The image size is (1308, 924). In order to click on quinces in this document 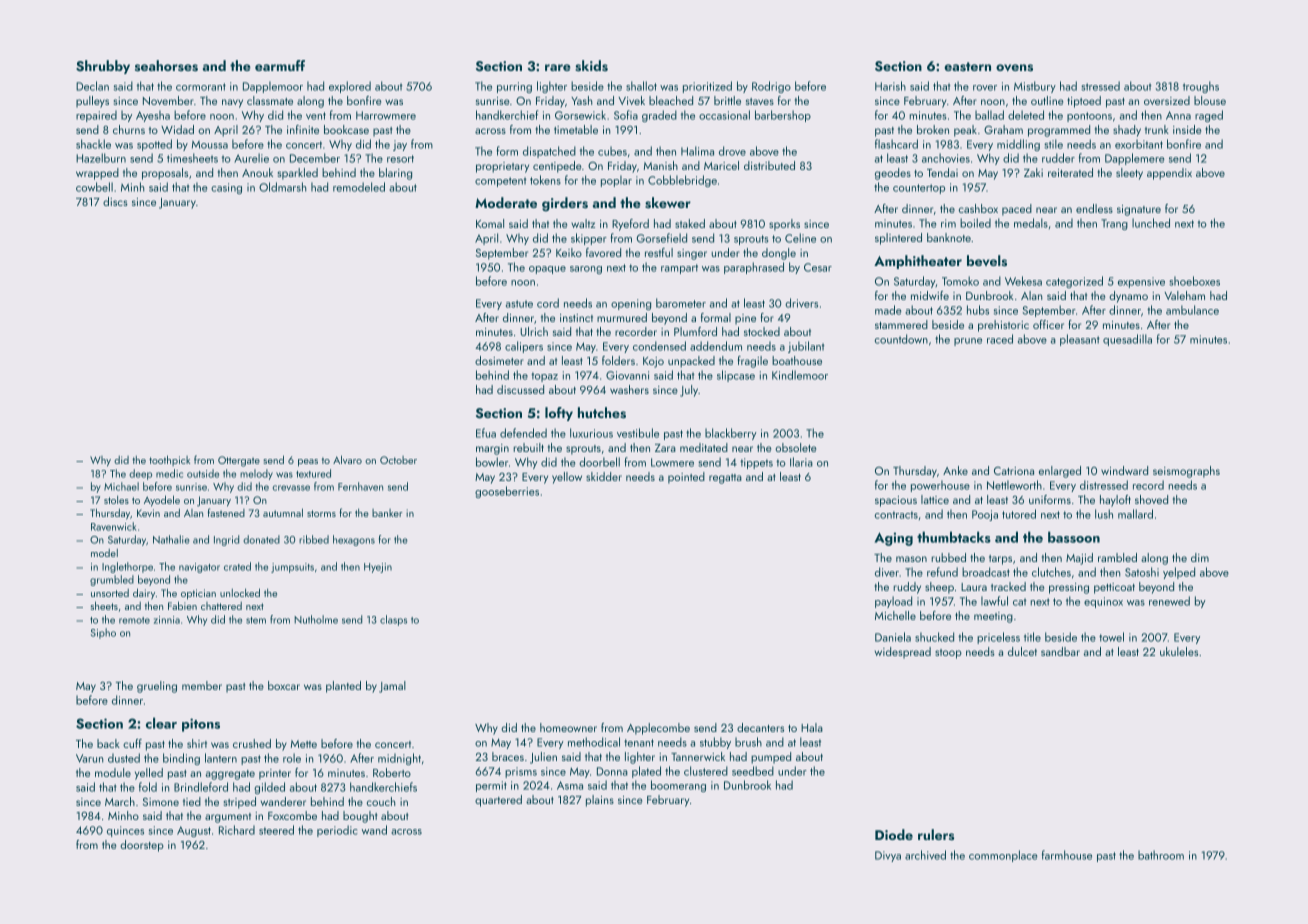, I will do `click(125, 831)`.
